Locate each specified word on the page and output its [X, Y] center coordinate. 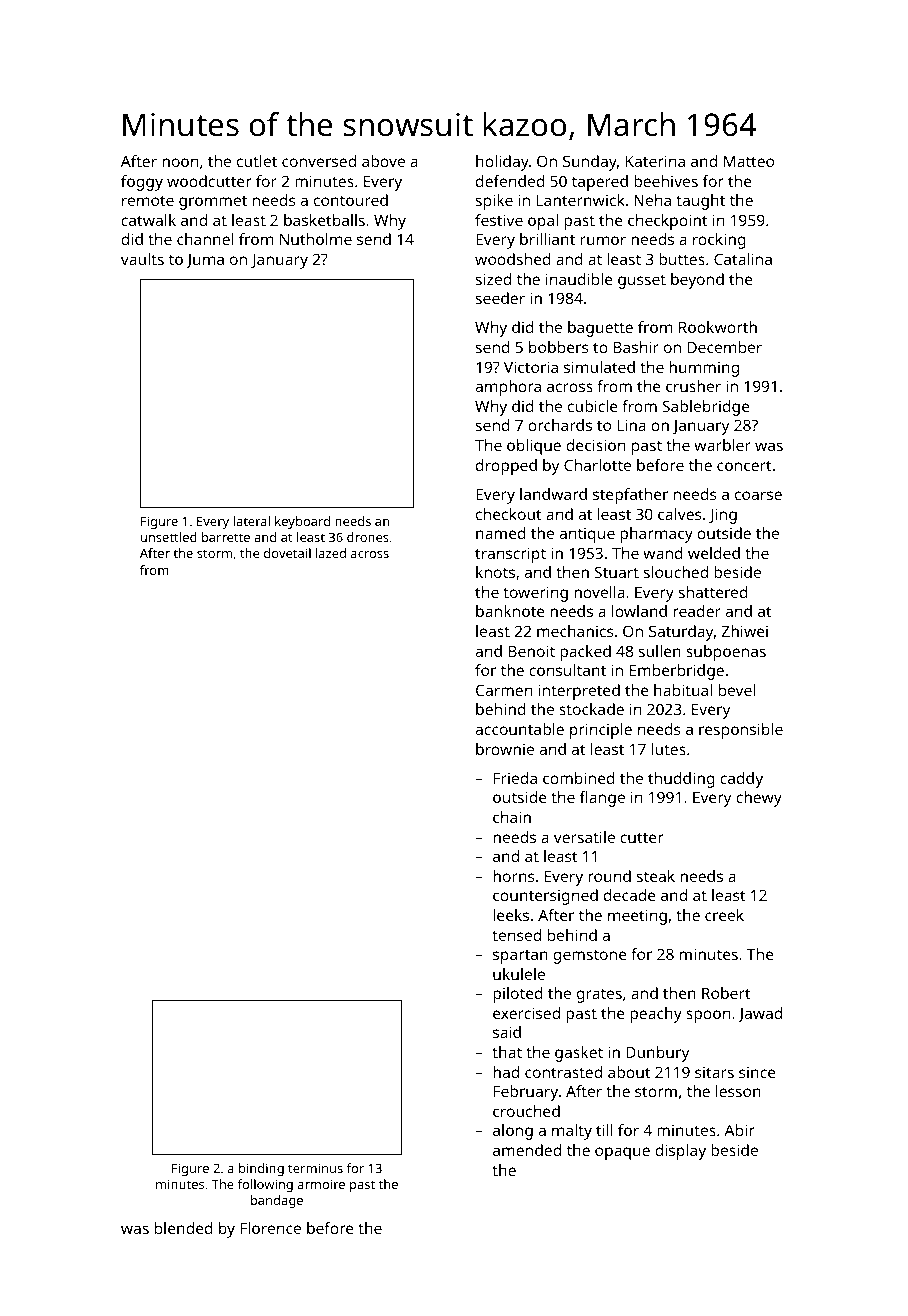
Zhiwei [745, 631]
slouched [676, 572]
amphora [508, 388]
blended [184, 1228]
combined [579, 778]
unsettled [169, 537]
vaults [142, 259]
